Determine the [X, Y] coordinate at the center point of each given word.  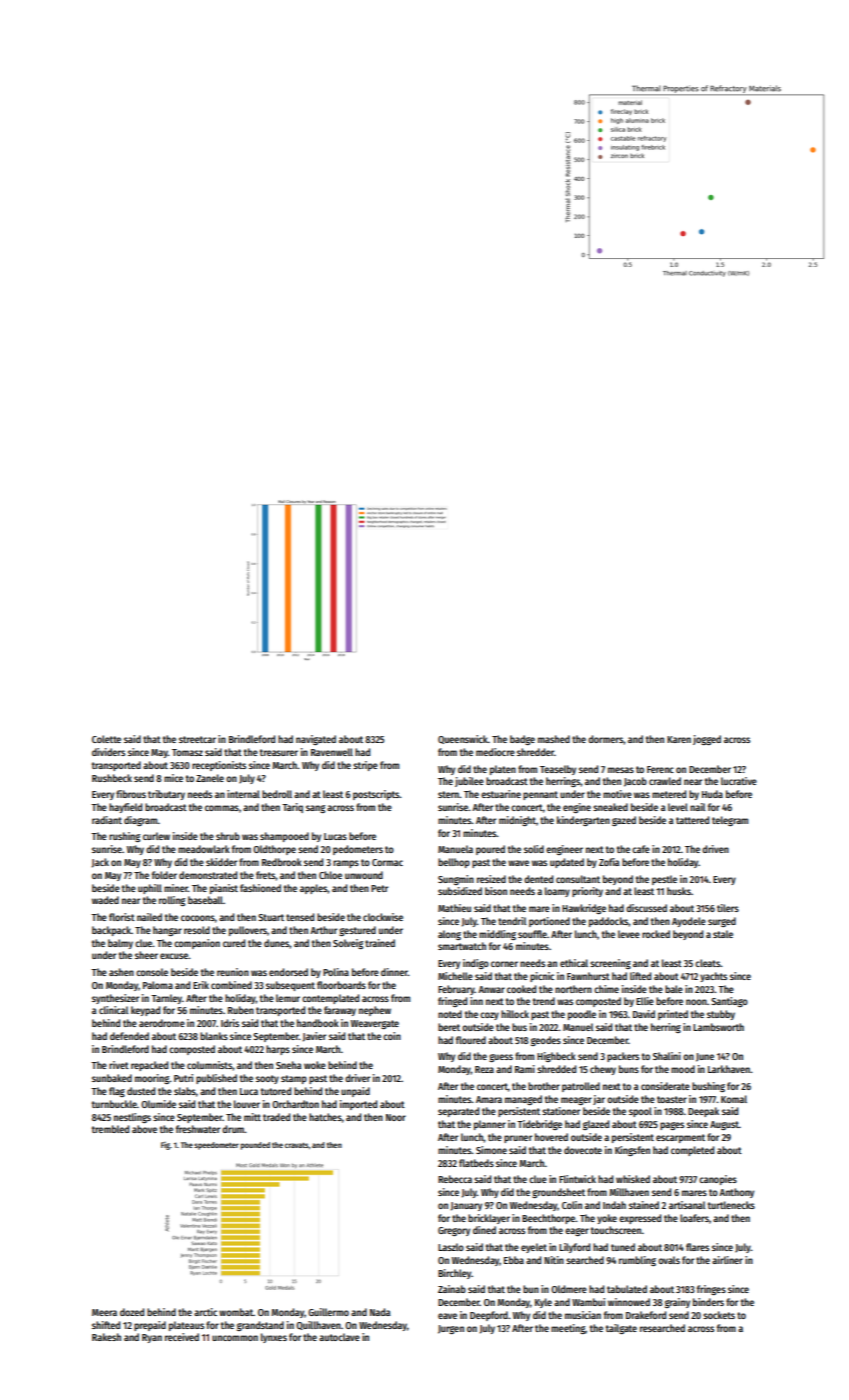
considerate [665, 1086]
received [182, 1337]
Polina [336, 972]
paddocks [609, 922]
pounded [255, 1146]
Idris [230, 1023]
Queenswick [463, 739]
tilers [728, 908]
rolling [172, 901]
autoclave [339, 1337]
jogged [707, 740]
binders [708, 1302]
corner [504, 964]
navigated [316, 740]
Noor [396, 1117]
